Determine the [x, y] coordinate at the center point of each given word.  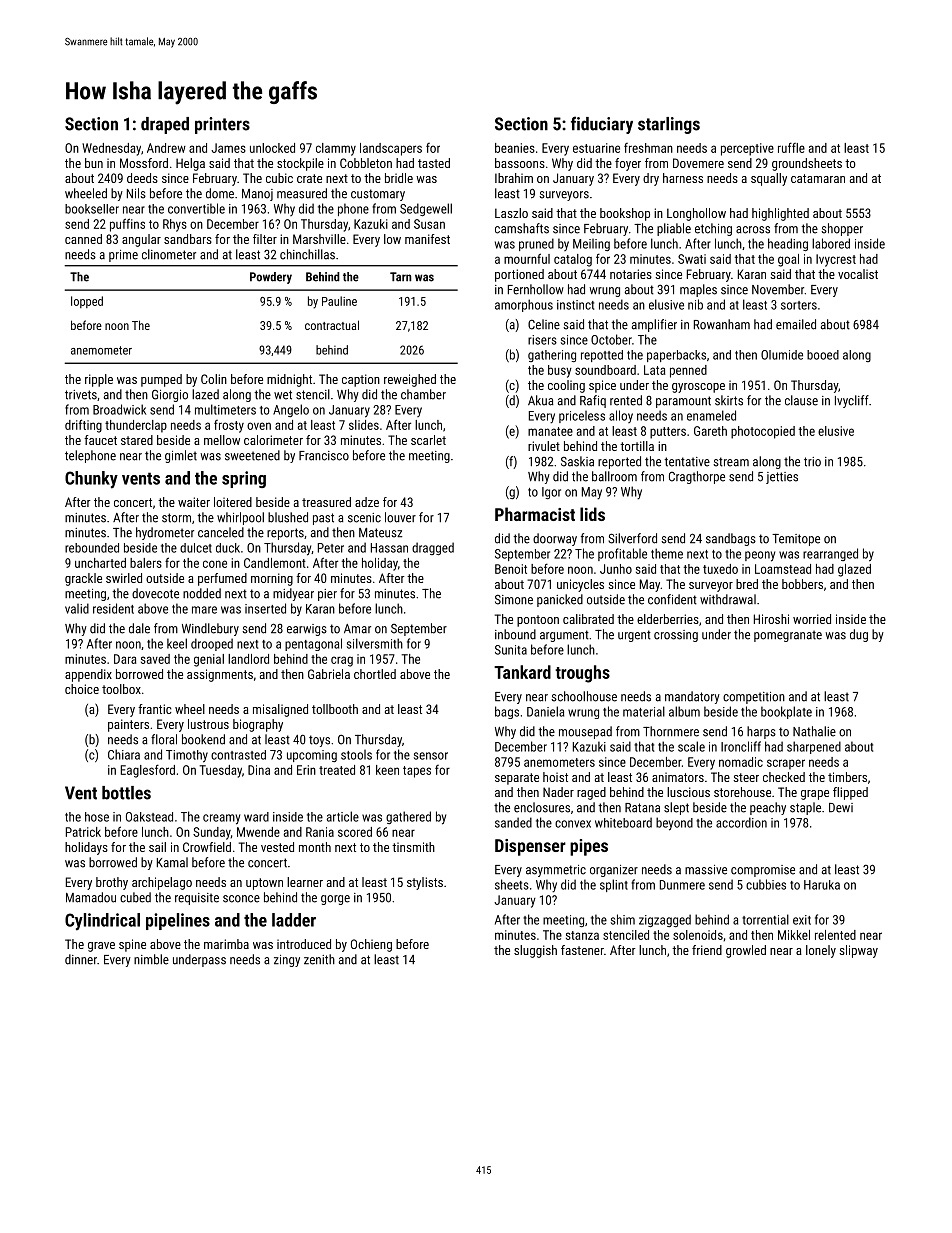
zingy [287, 961]
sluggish [535, 951]
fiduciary [602, 125]
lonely [821, 951]
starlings [669, 125]
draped [165, 125]
